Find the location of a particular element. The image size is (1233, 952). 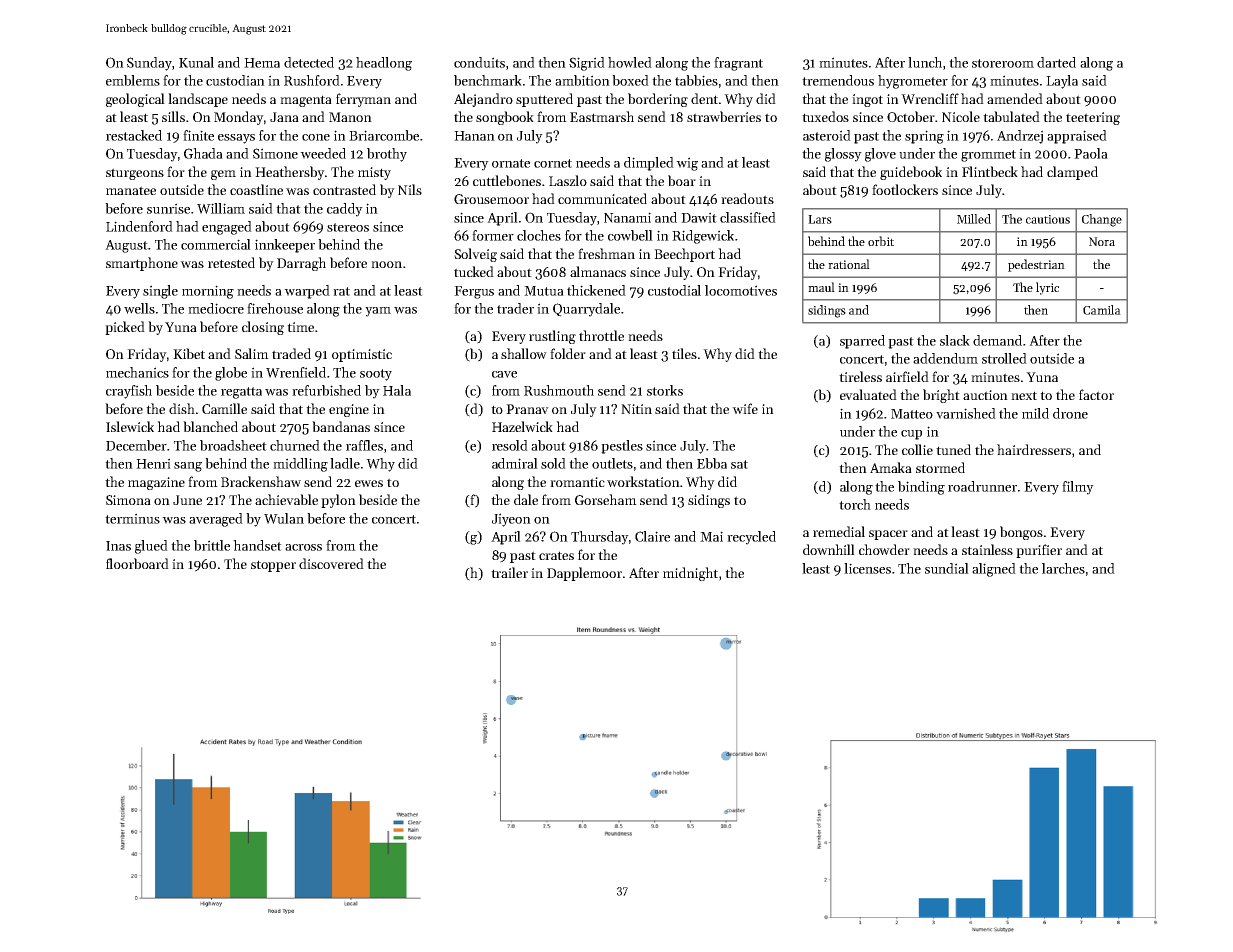

Hazelwick is located at coordinates (522, 426).
